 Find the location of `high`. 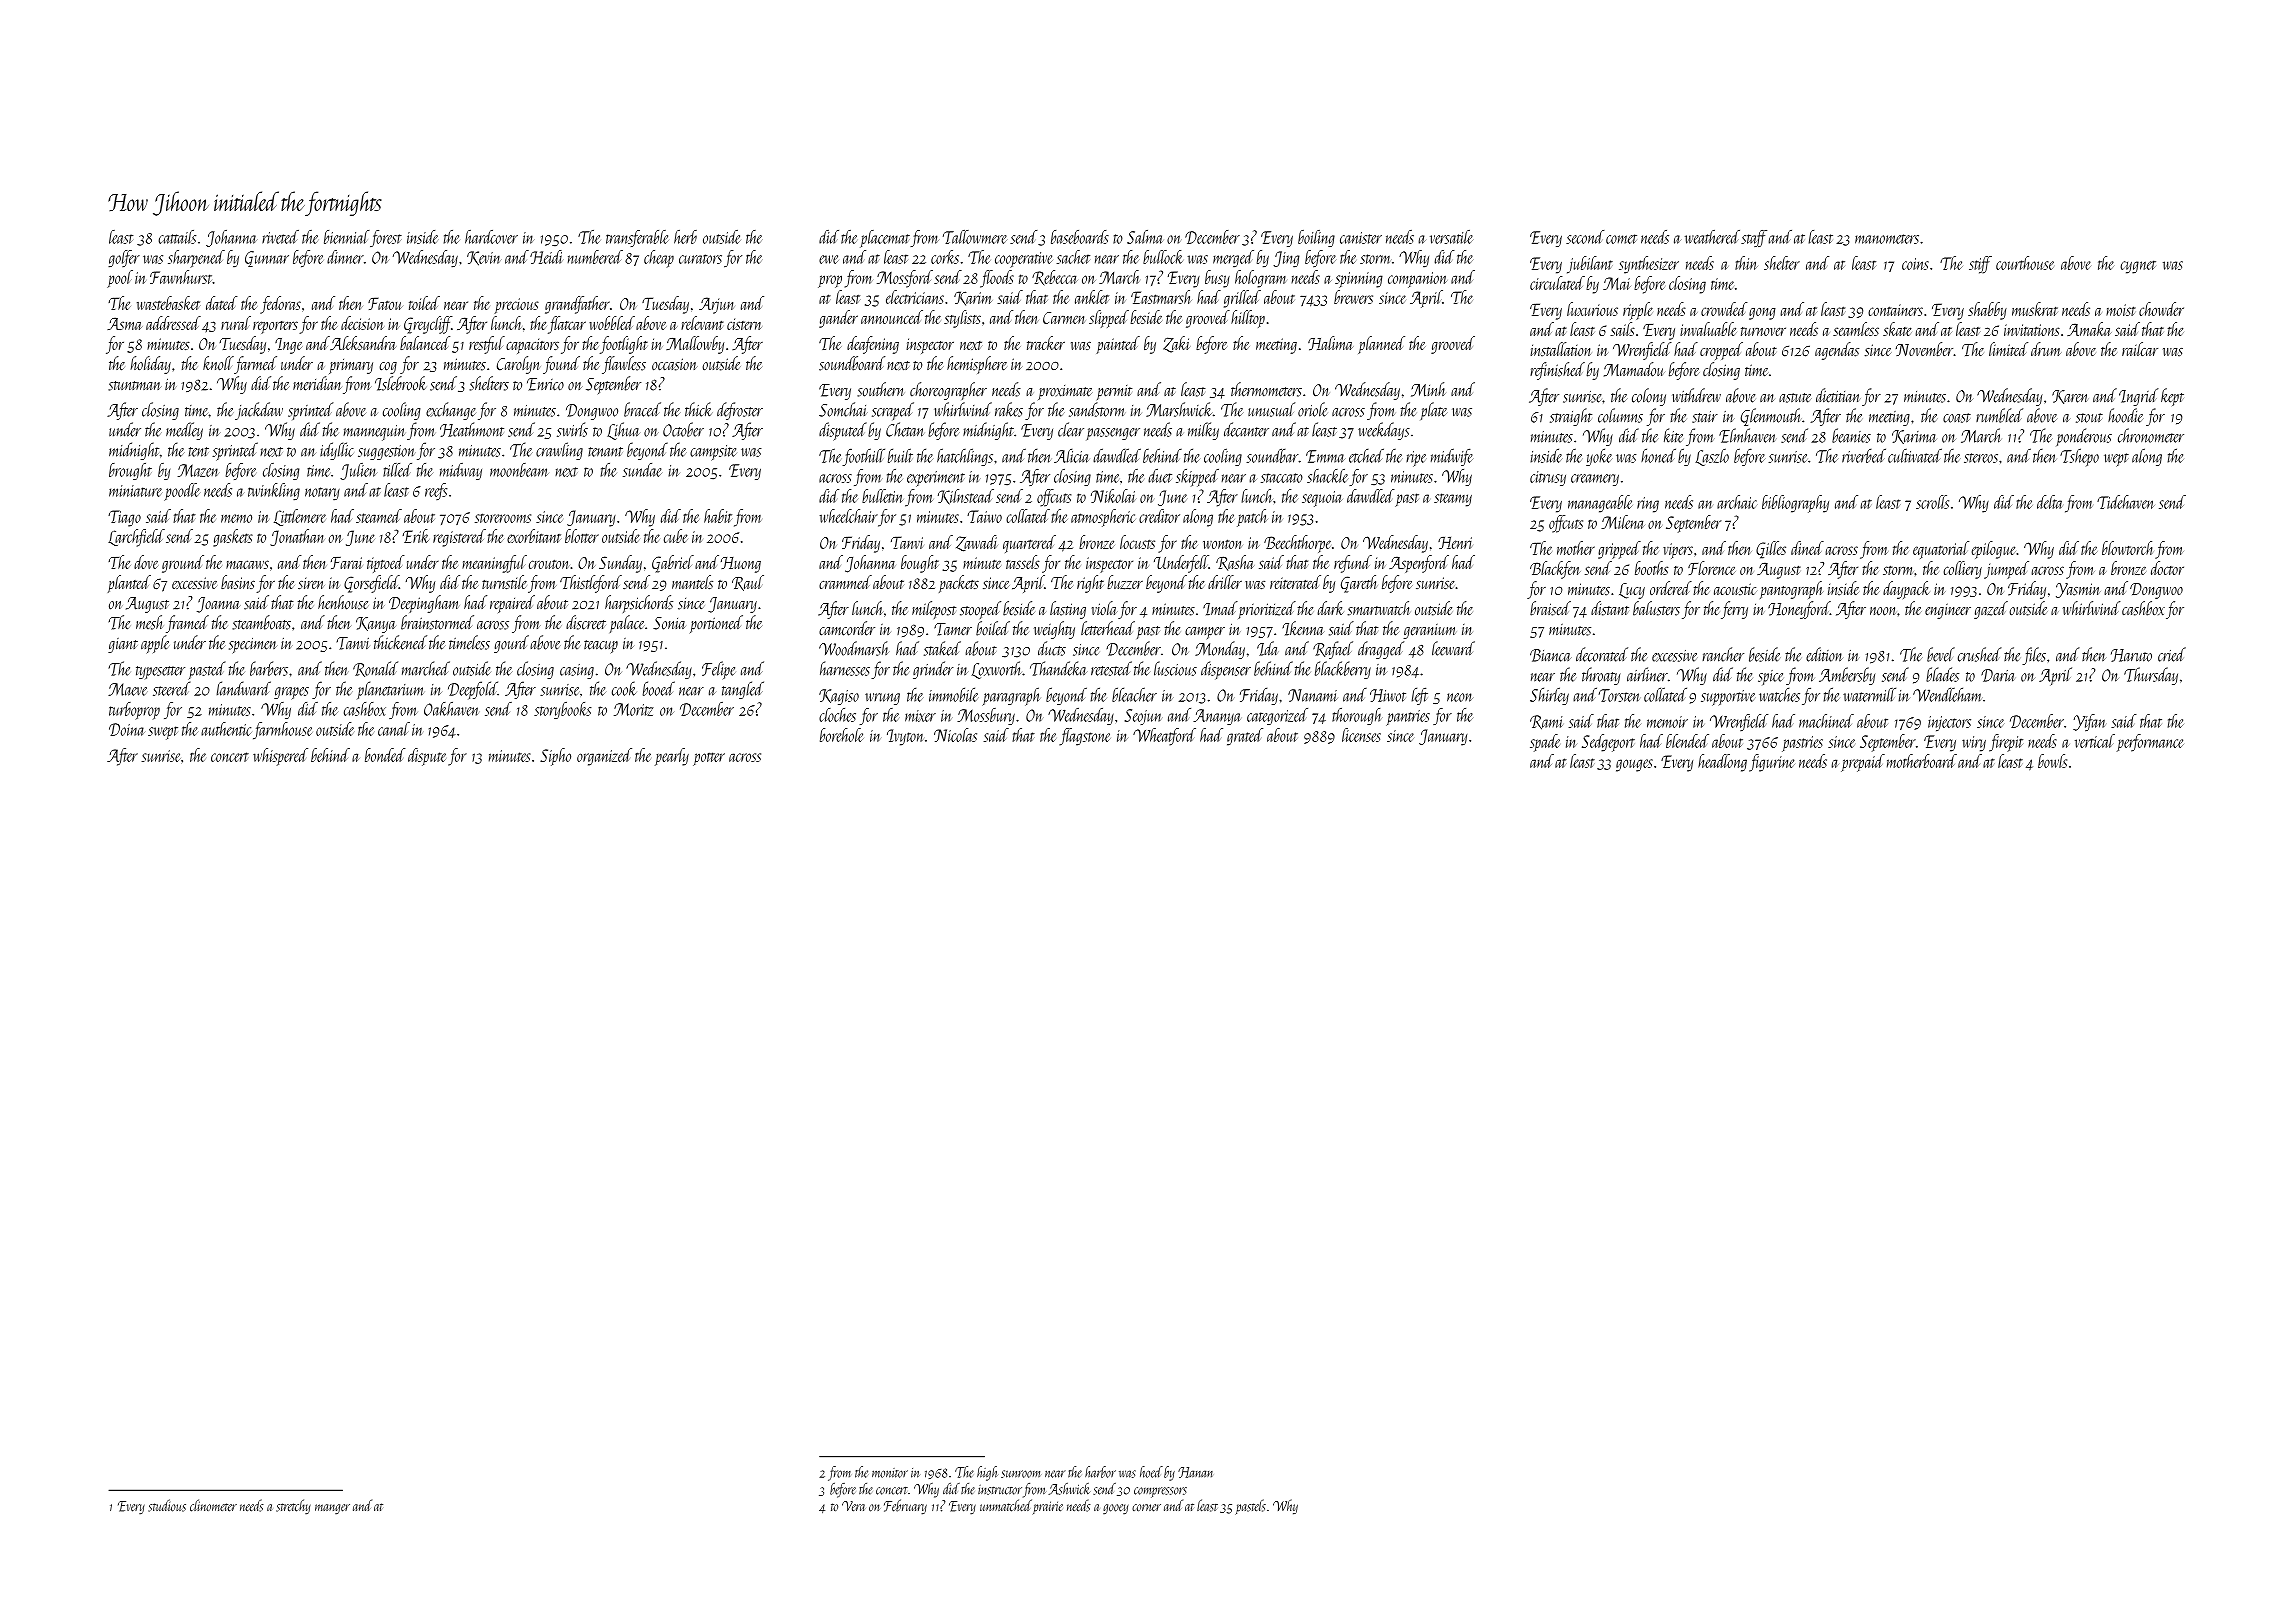

high is located at coordinates (987, 1473).
